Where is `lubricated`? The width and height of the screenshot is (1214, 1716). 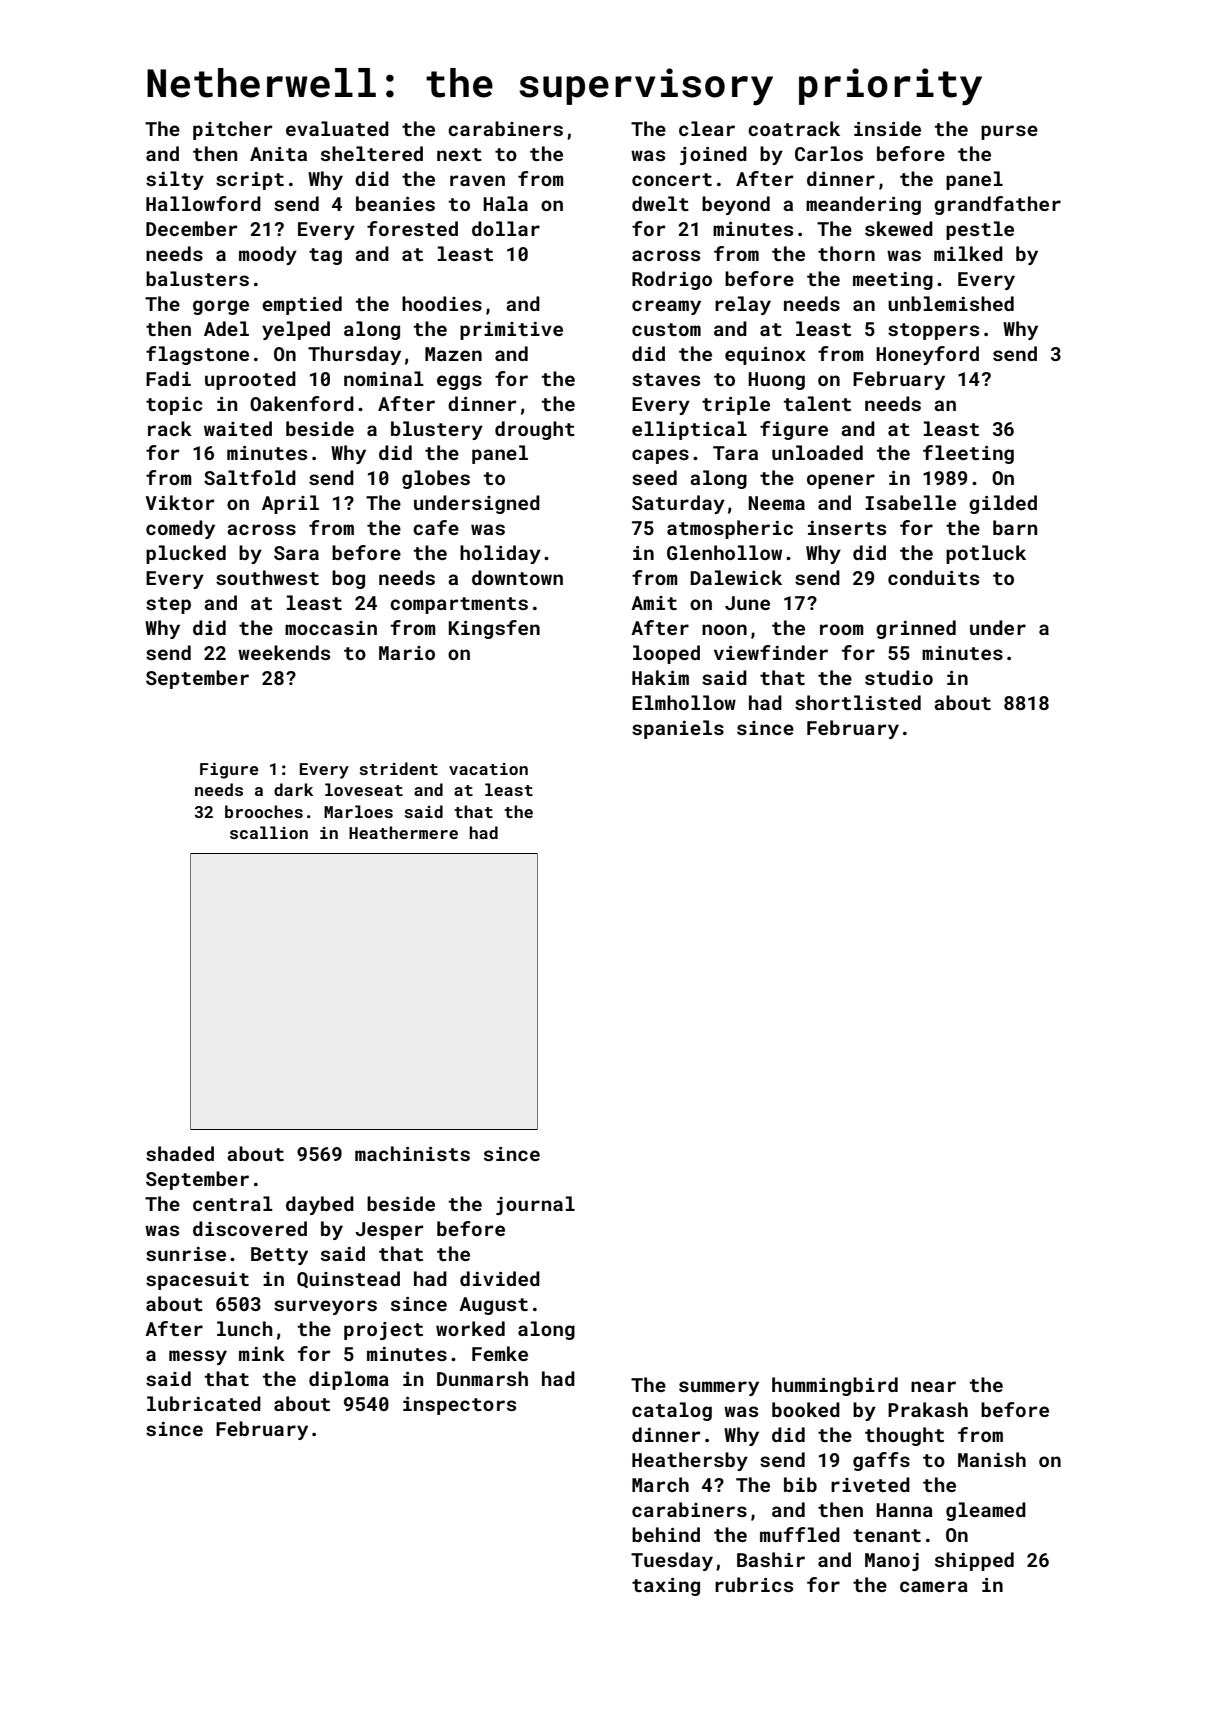
lubricated is located at coordinates (204, 1403).
